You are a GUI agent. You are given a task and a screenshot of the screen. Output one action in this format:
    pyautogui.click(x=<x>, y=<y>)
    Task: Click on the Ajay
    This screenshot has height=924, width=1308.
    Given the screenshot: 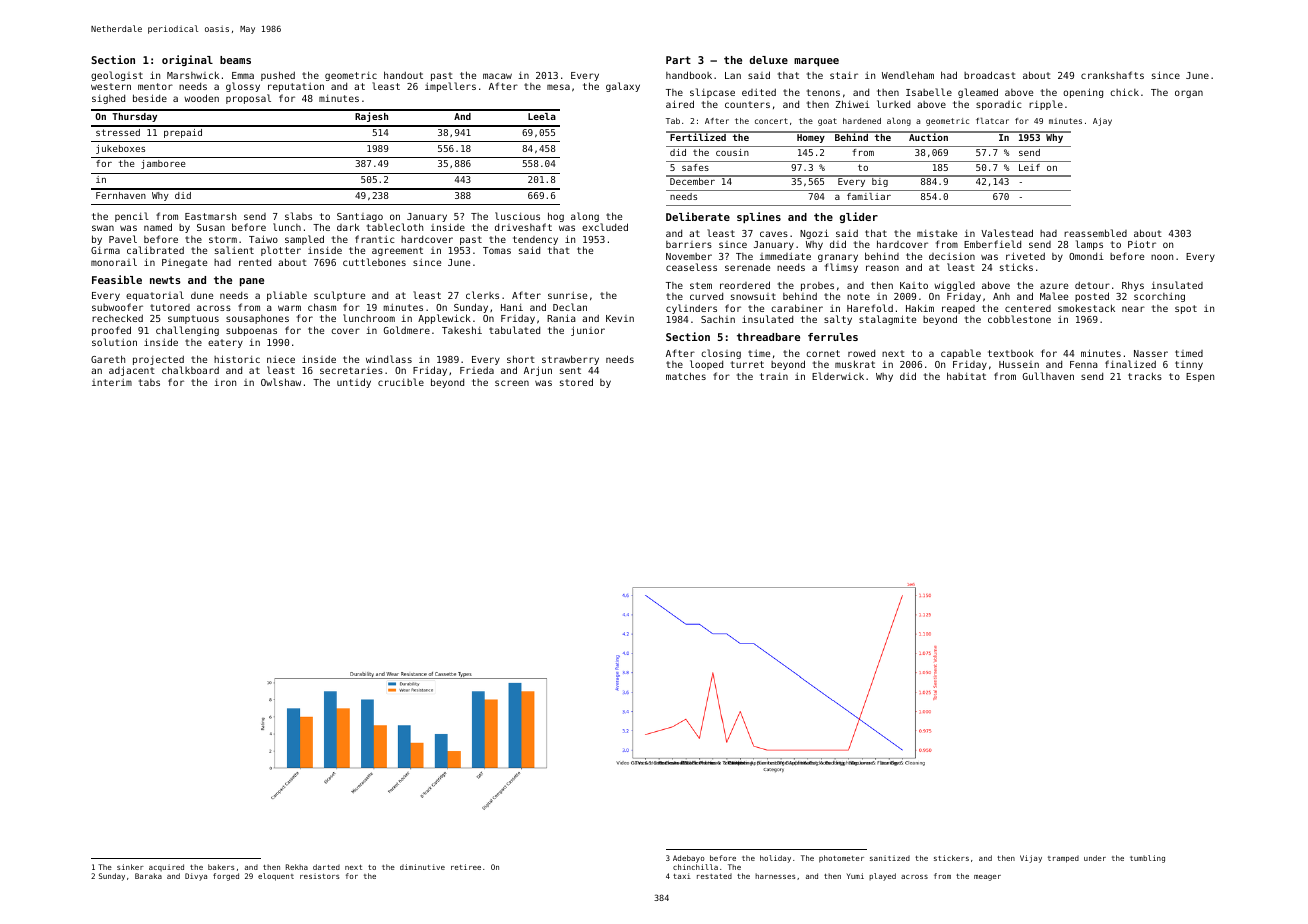 What is the action you would take?
    pyautogui.click(x=1102, y=122)
